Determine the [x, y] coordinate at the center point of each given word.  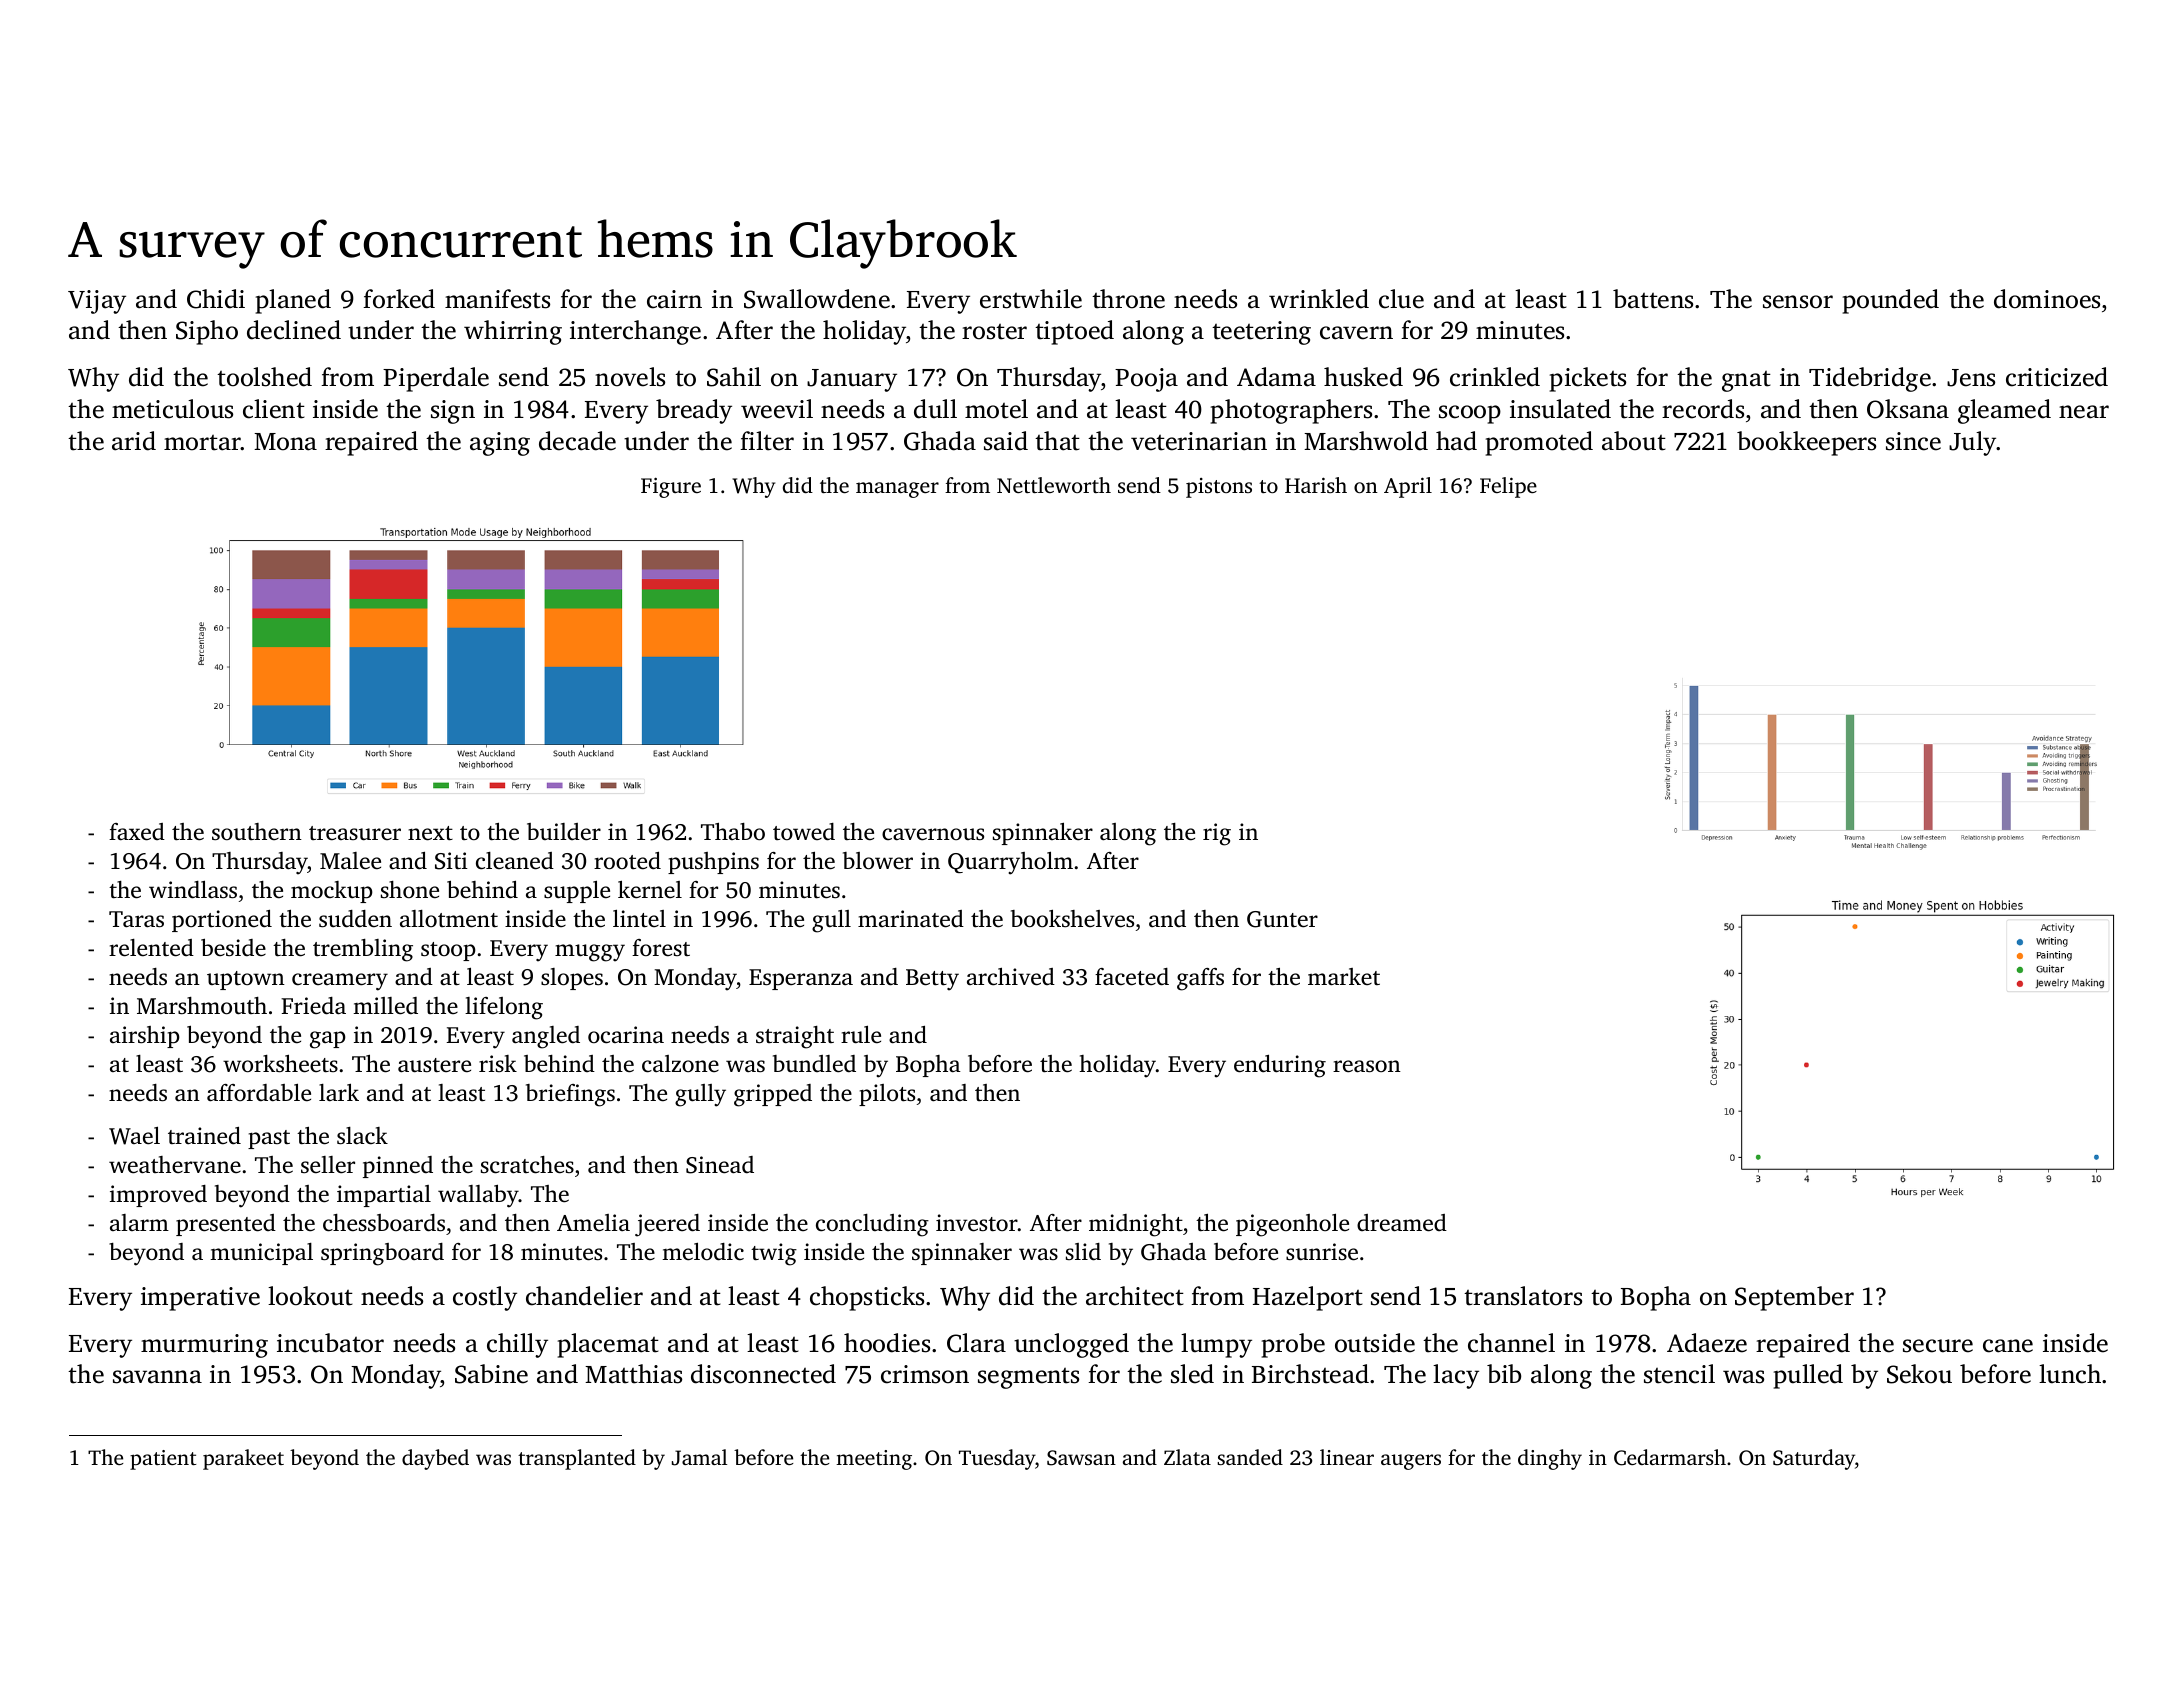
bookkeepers [1806, 443]
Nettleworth [1054, 485]
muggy [590, 953]
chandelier [584, 1296]
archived [1011, 977]
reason [1367, 1066]
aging [500, 444]
